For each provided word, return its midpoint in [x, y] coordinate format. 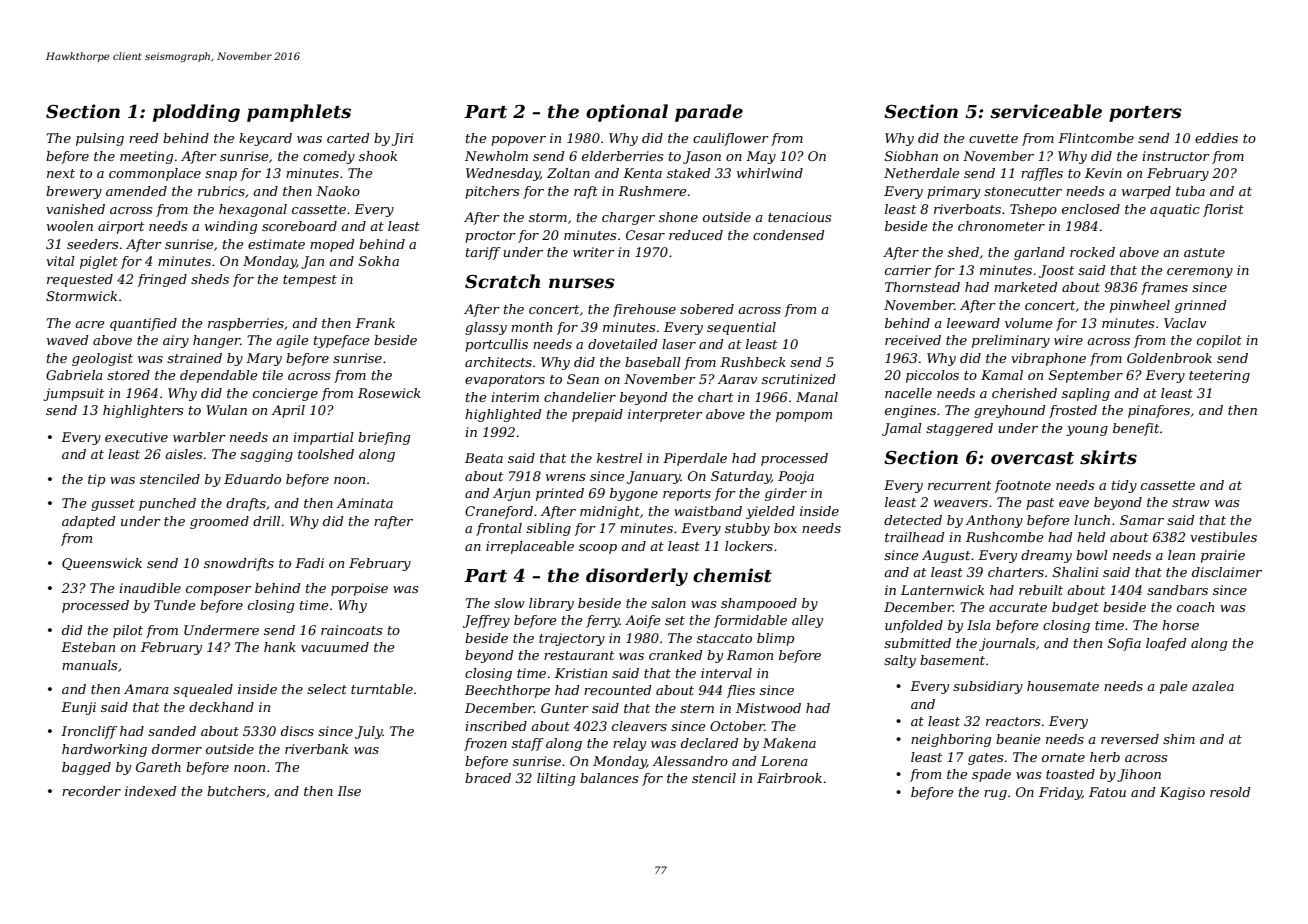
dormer [177, 749]
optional [627, 113]
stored [128, 375]
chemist [732, 575]
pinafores [1159, 411]
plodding [196, 113]
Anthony [994, 521]
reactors [1013, 721]
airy [176, 341]
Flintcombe [1096, 138]
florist [1223, 210]
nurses [582, 283]
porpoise [359, 589]
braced [488, 778]
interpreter [665, 415]
